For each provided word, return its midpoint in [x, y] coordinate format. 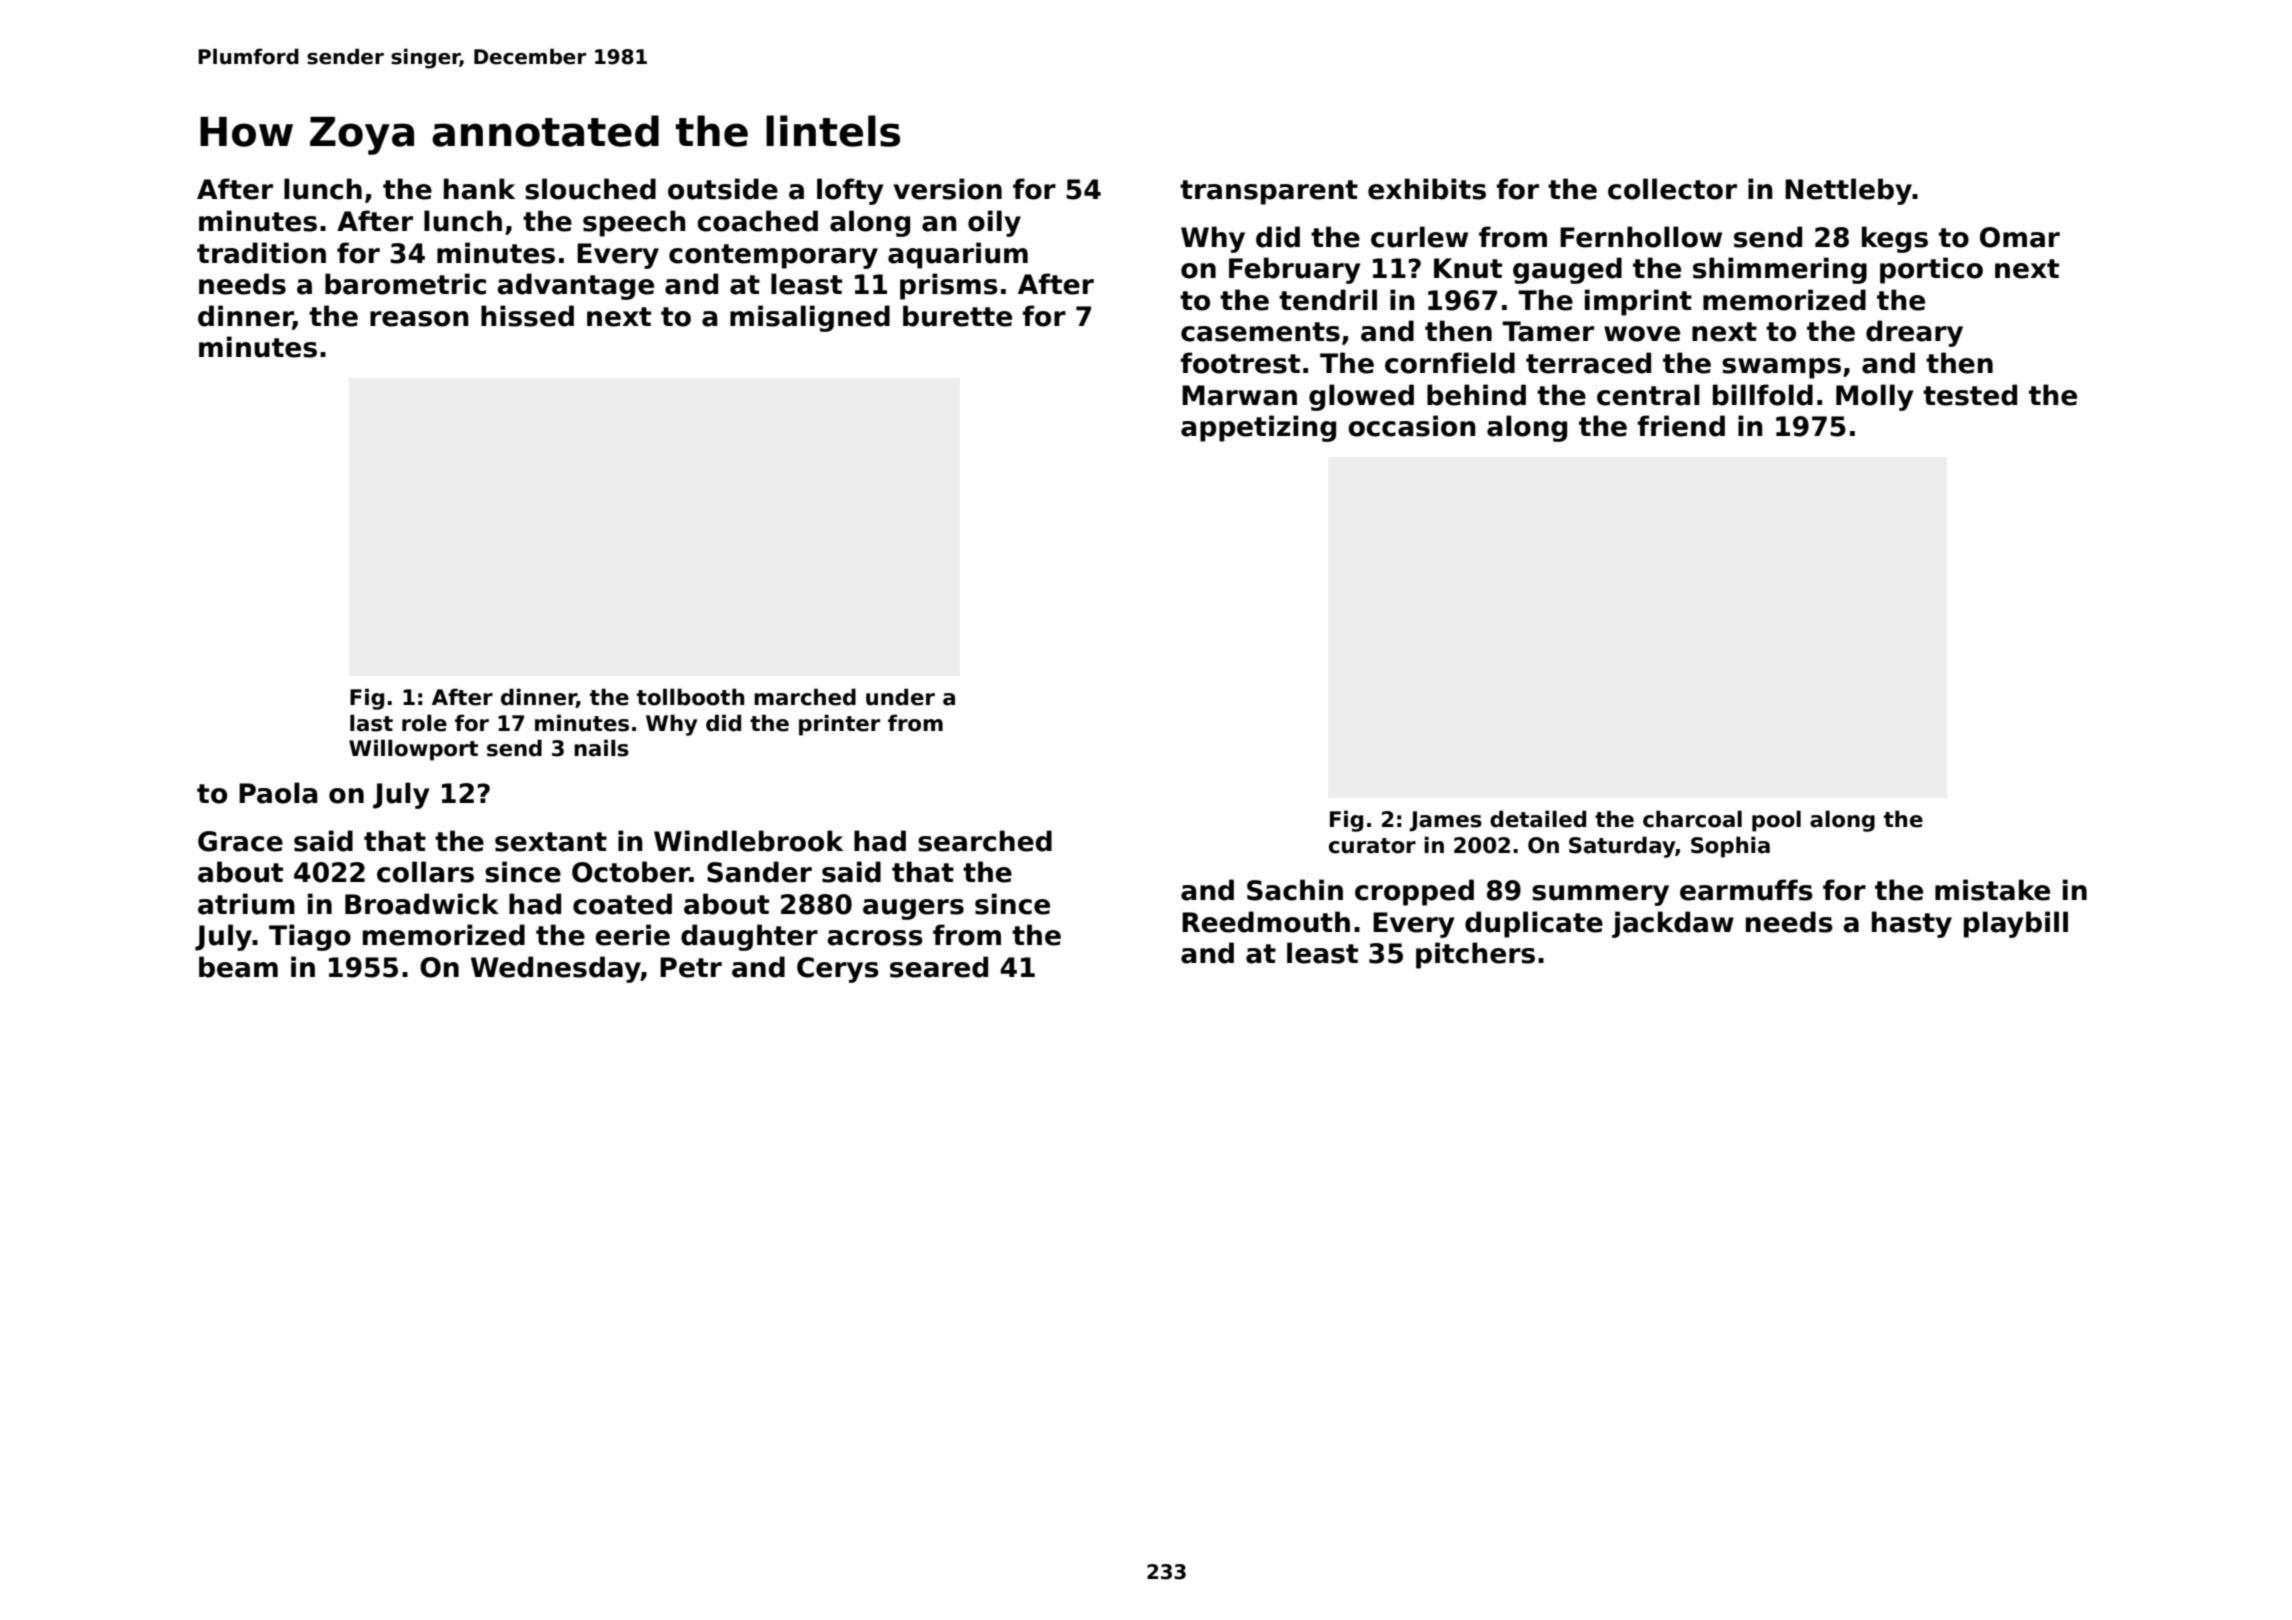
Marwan [1239, 395]
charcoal [1692, 819]
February [1294, 270]
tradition [261, 253]
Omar [2020, 237]
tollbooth [690, 697]
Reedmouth [1266, 922]
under [900, 697]
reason [419, 319]
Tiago [310, 937]
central [1648, 395]
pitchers [1475, 955]
